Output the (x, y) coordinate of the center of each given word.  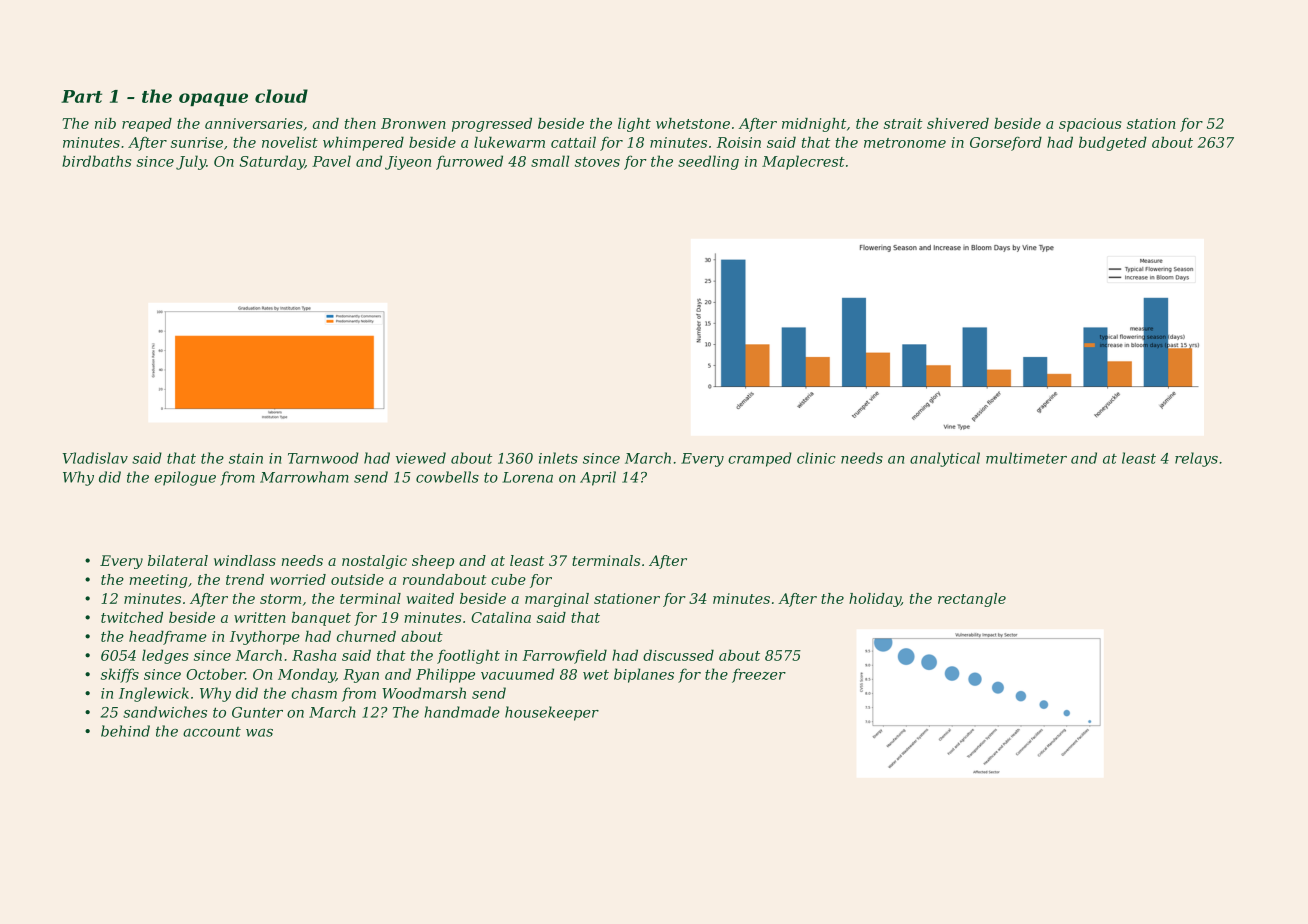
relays (1196, 459)
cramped (760, 459)
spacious (1090, 125)
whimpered (363, 143)
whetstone (693, 123)
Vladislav (95, 458)
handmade (462, 712)
